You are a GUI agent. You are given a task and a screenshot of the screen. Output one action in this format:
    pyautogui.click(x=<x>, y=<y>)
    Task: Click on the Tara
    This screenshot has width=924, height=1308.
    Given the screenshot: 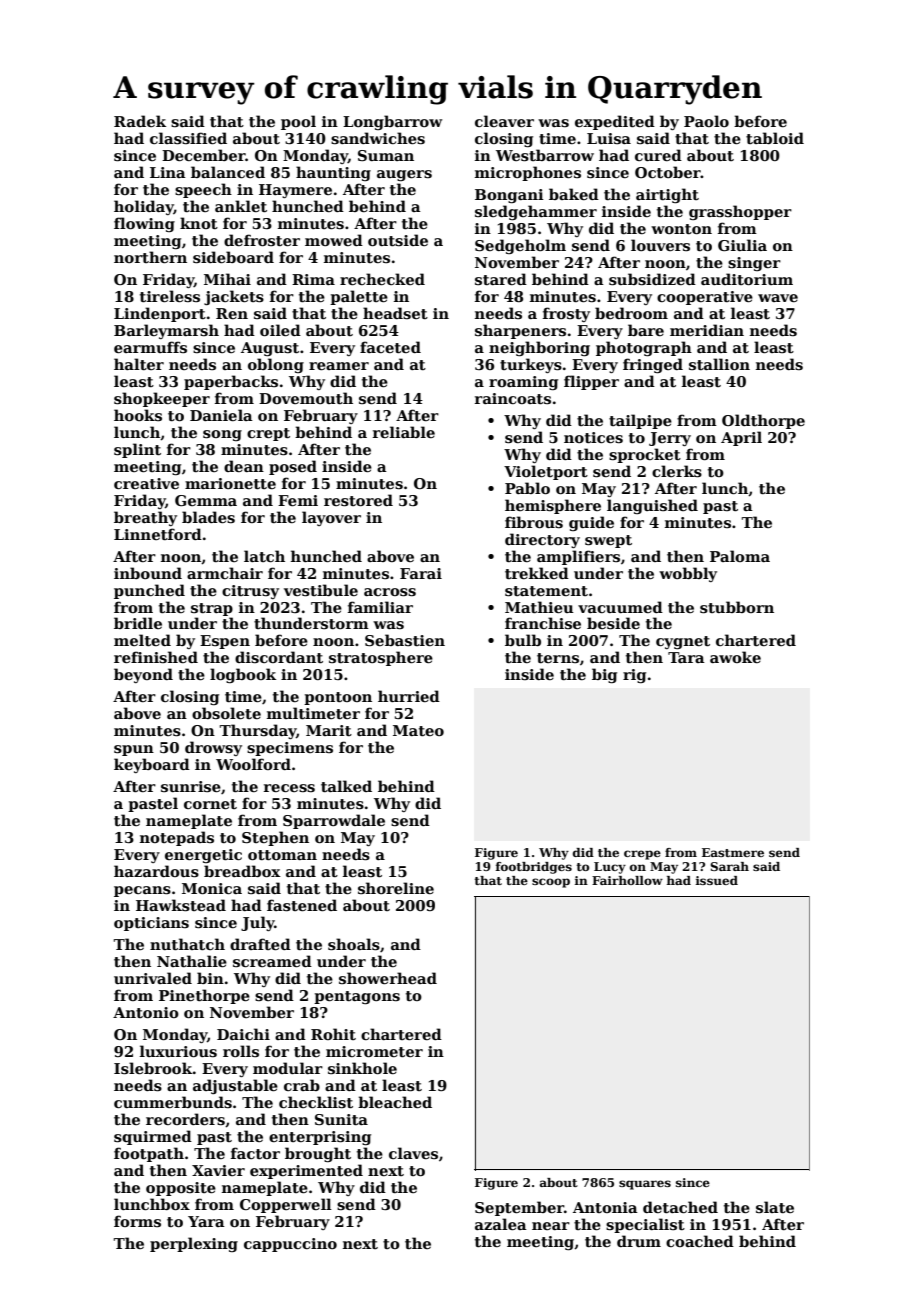 What is the action you would take?
    pyautogui.click(x=686, y=657)
